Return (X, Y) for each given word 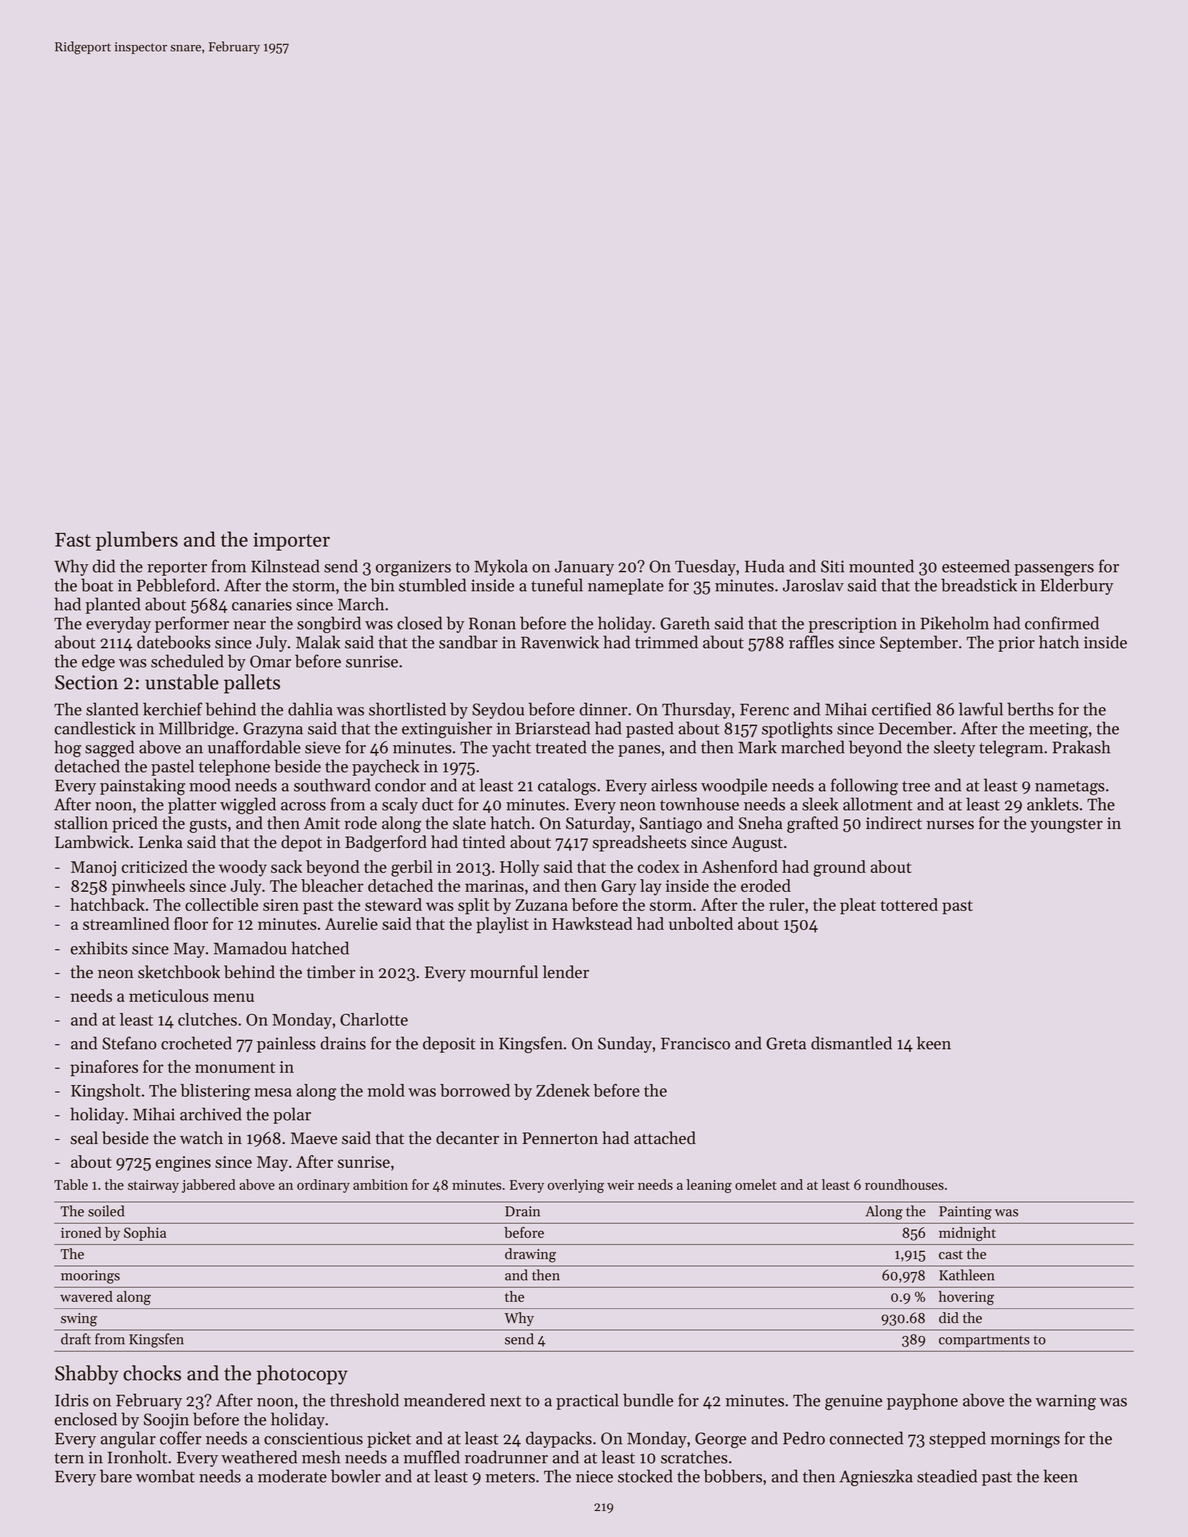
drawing (530, 1255)
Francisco (695, 1043)
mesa (273, 1092)
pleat (858, 906)
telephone (234, 767)
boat (97, 585)
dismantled (851, 1043)
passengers (1054, 570)
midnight (967, 1234)
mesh (321, 1457)
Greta (786, 1043)
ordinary (323, 1186)
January (584, 568)
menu (233, 997)
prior (1016, 644)
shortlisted (407, 709)
